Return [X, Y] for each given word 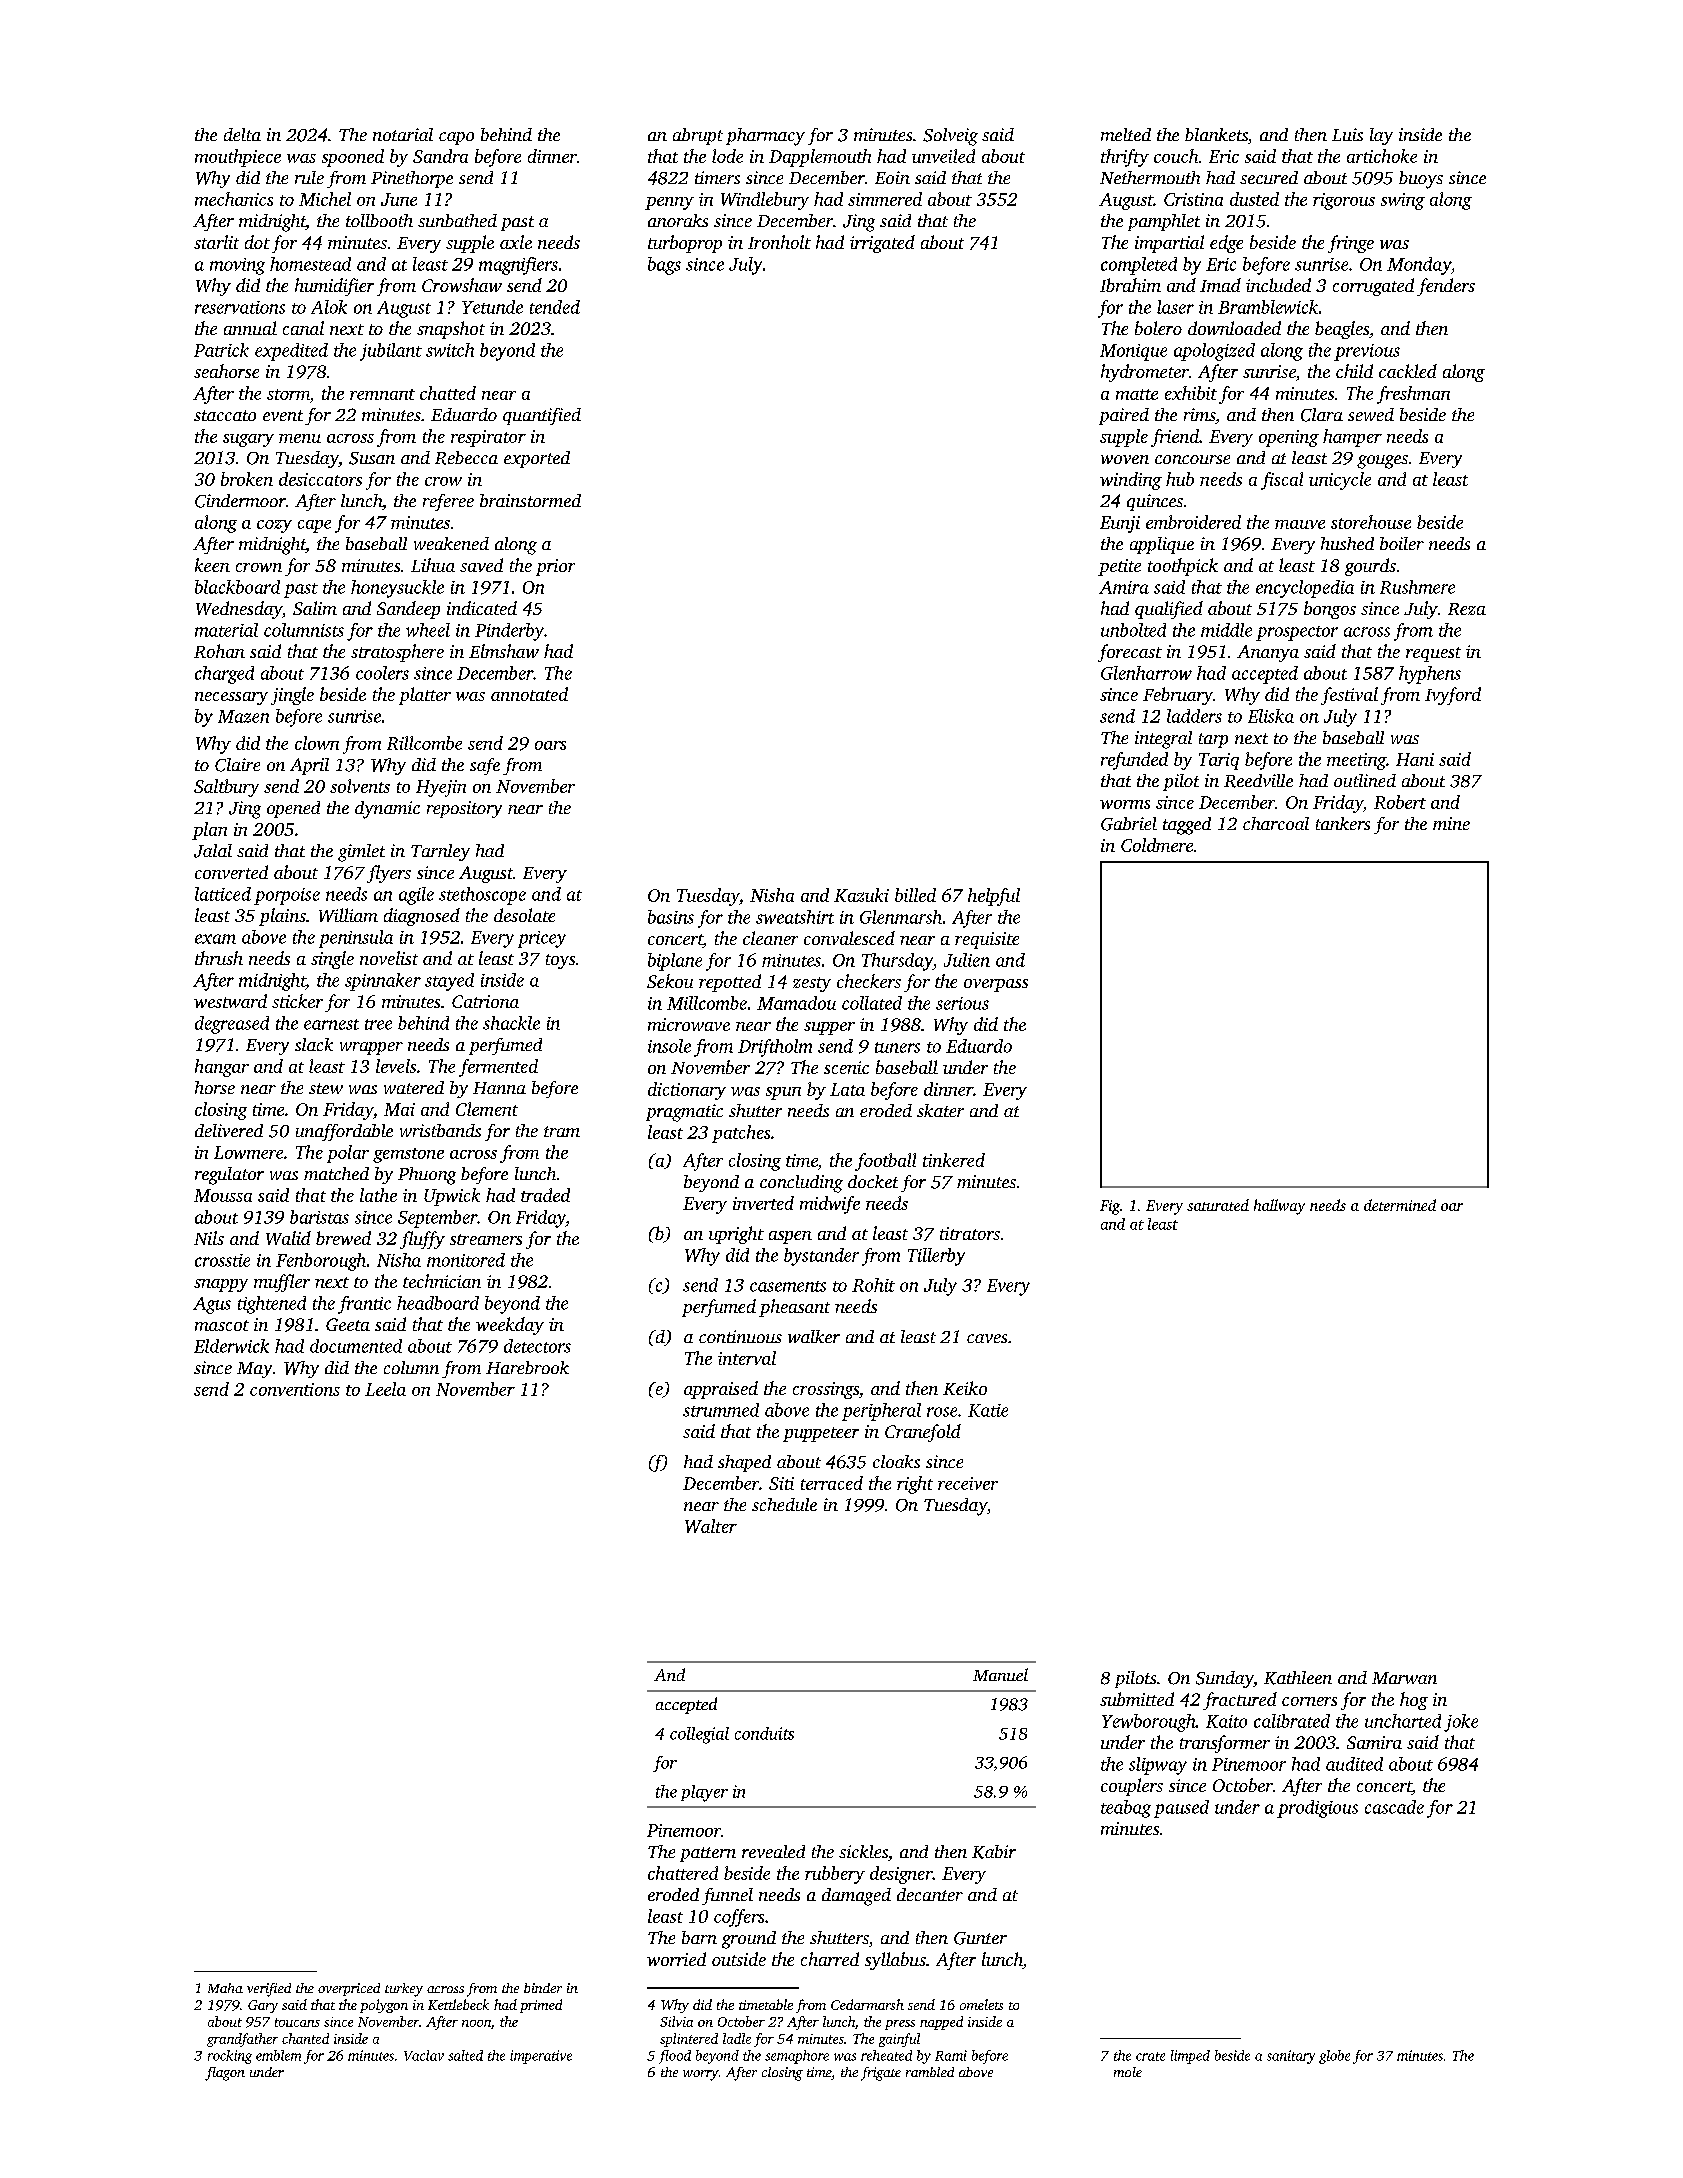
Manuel [1000, 1674]
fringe [1351, 244]
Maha [225, 1988]
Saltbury [226, 788]
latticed [223, 894]
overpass [996, 985]
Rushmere [1417, 587]
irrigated [882, 244]
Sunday [1224, 1679]
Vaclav [424, 2055]
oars [550, 745]
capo [456, 138]
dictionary [687, 1091]
